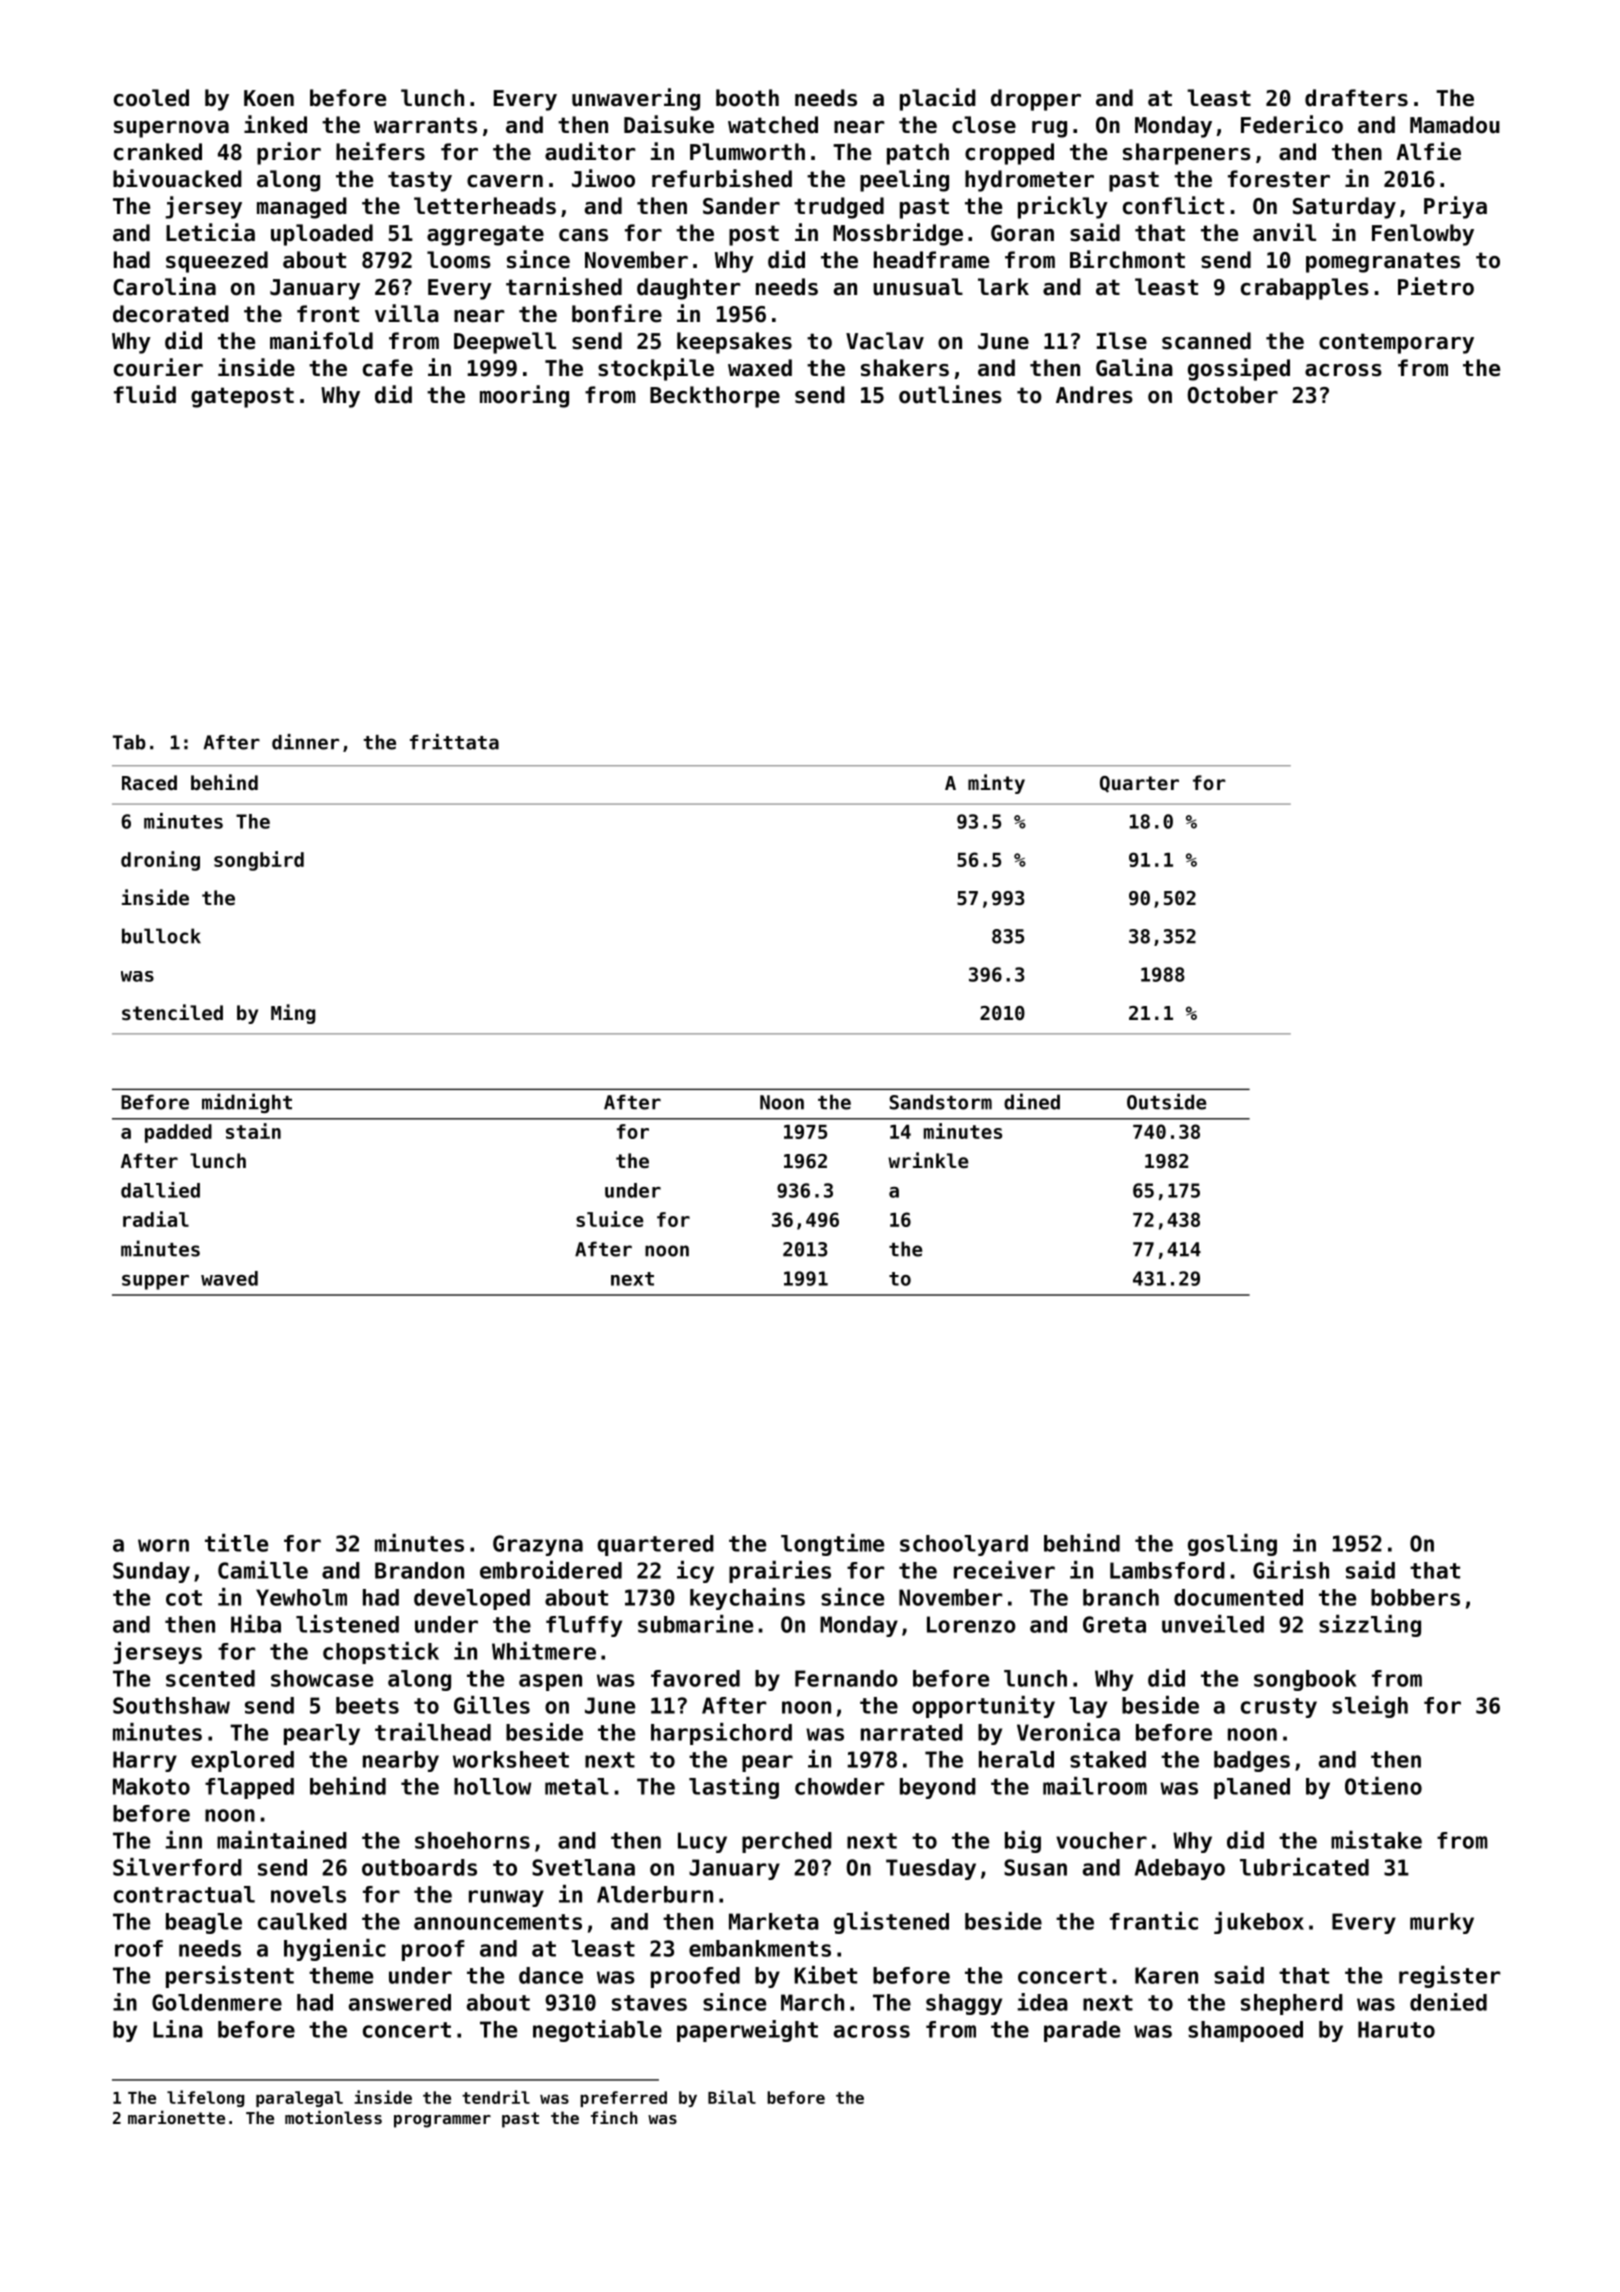 This screenshot has height=2292, width=1620. Describe the element at coordinates (996, 784) in the screenshot. I see `minty` at that location.
